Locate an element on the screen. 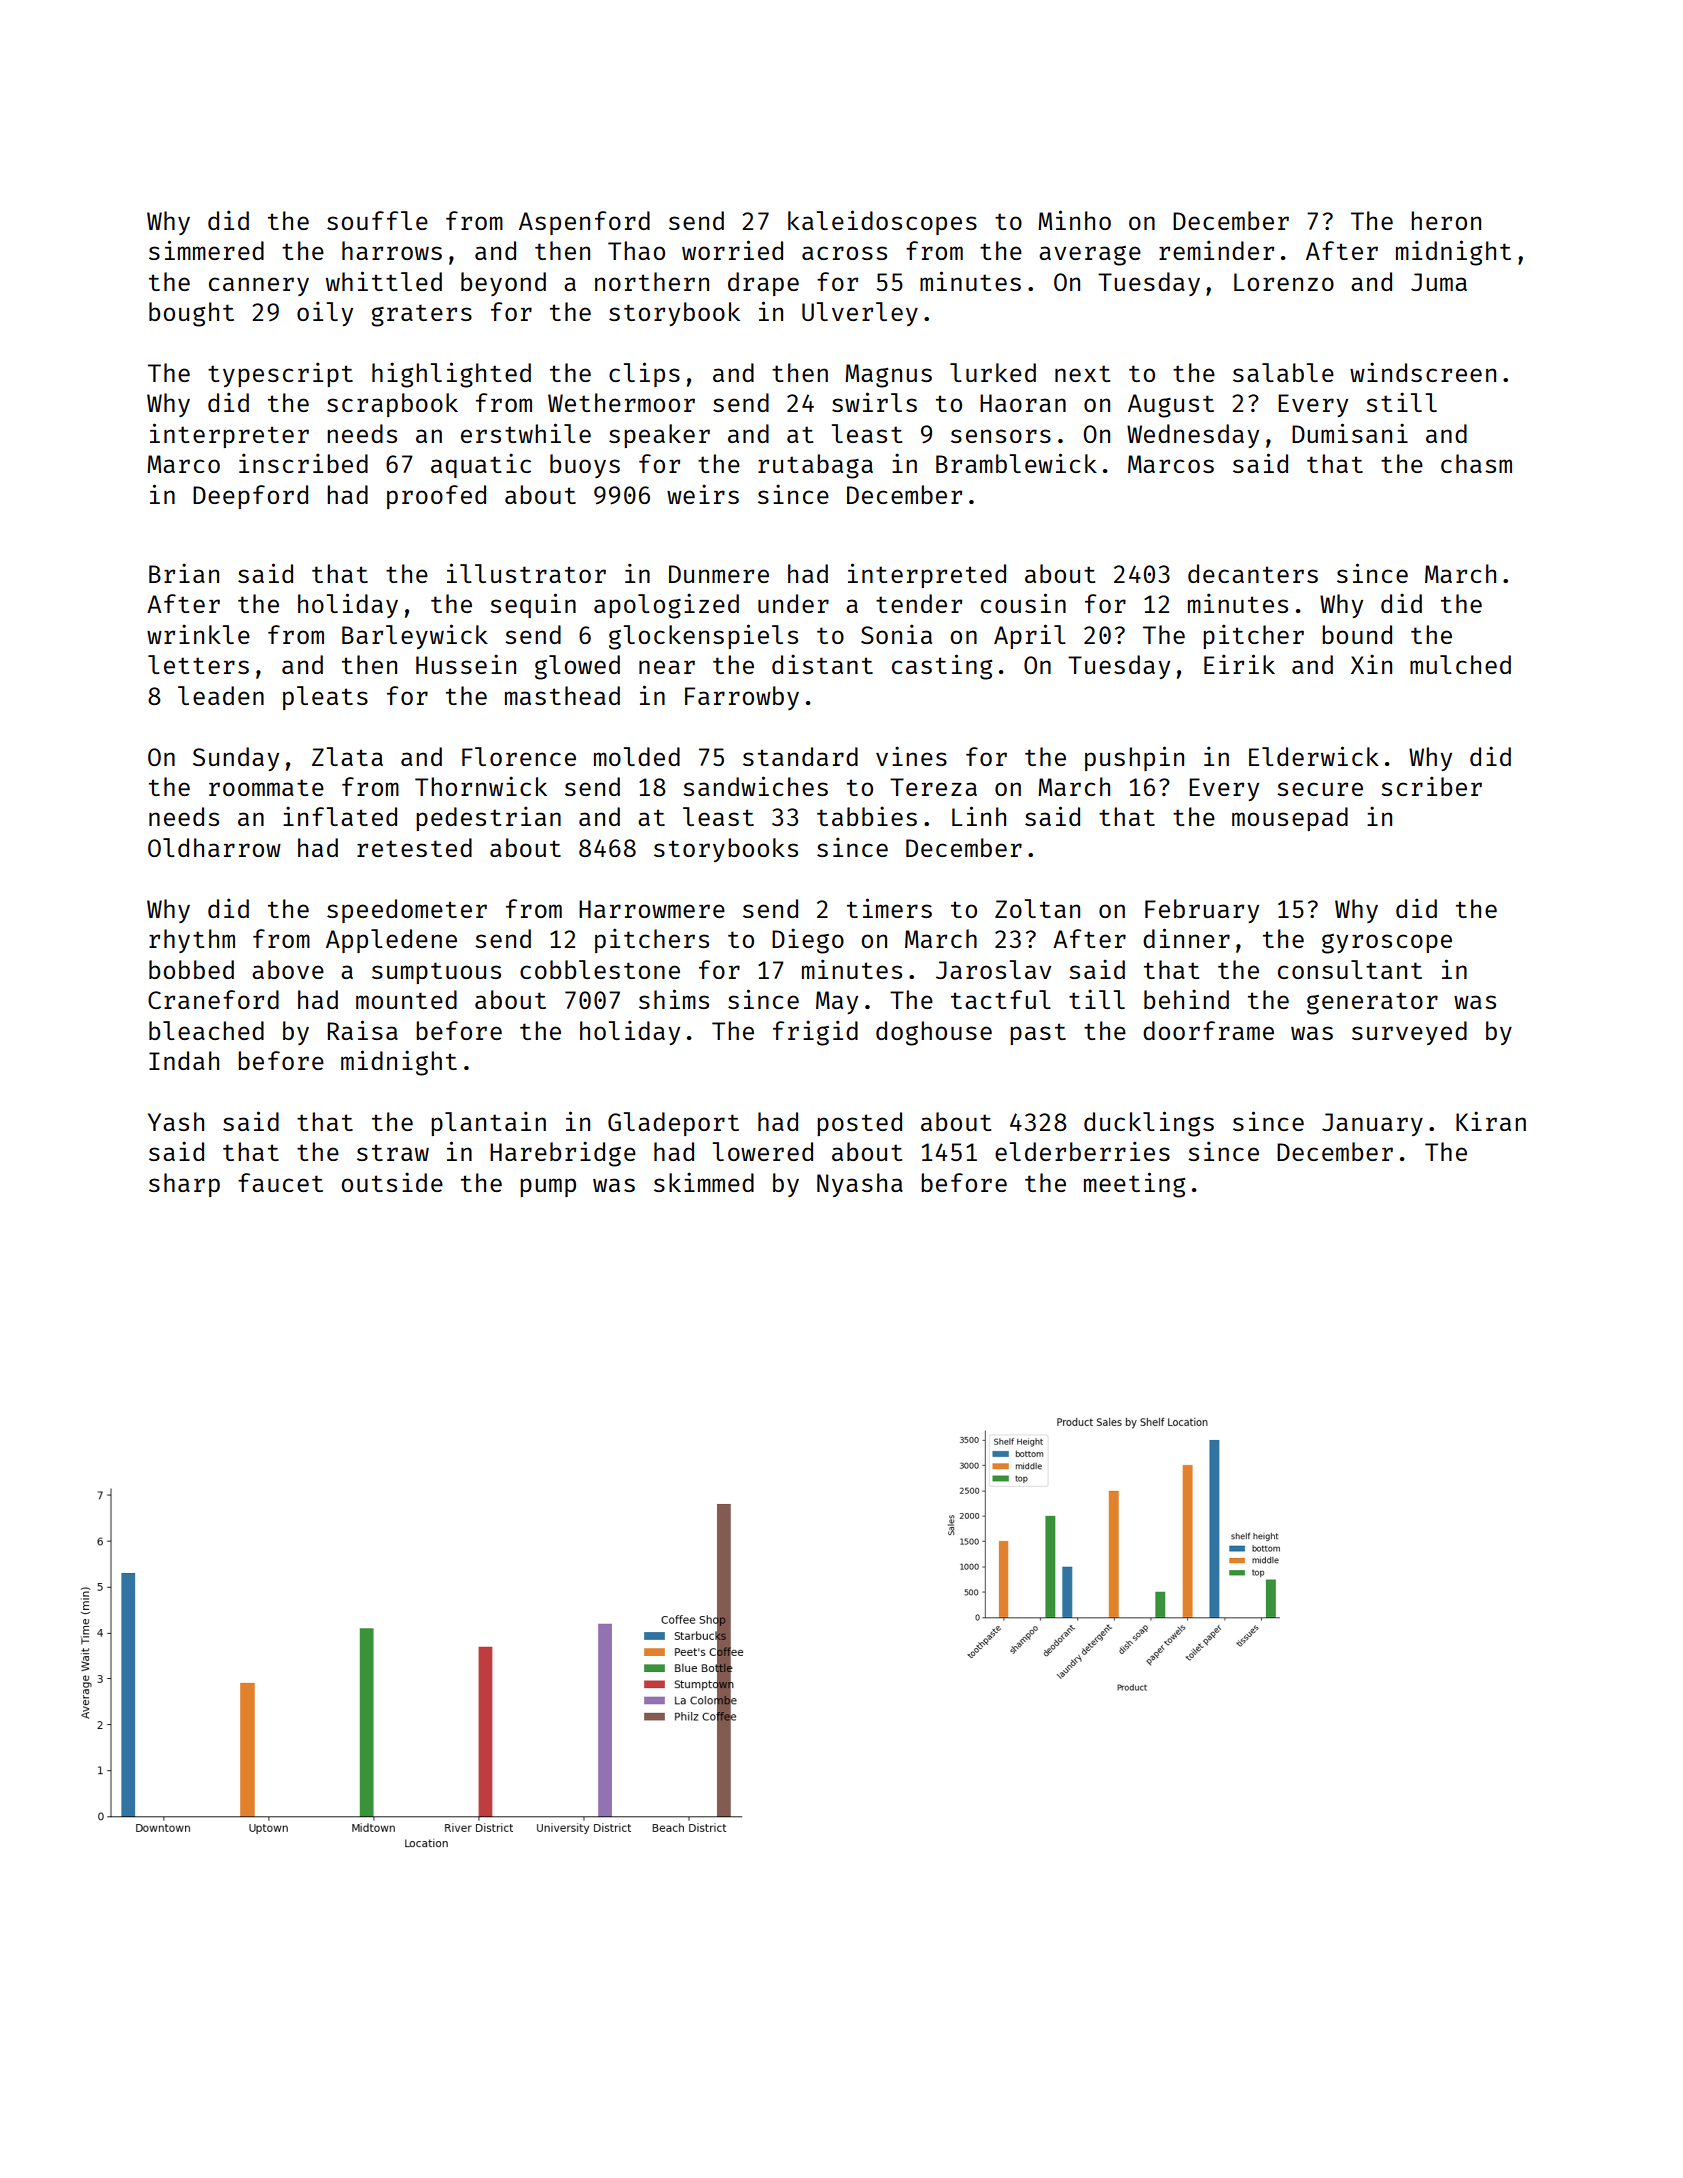 This screenshot has width=1683, height=2178. Dunmere is located at coordinates (719, 574).
